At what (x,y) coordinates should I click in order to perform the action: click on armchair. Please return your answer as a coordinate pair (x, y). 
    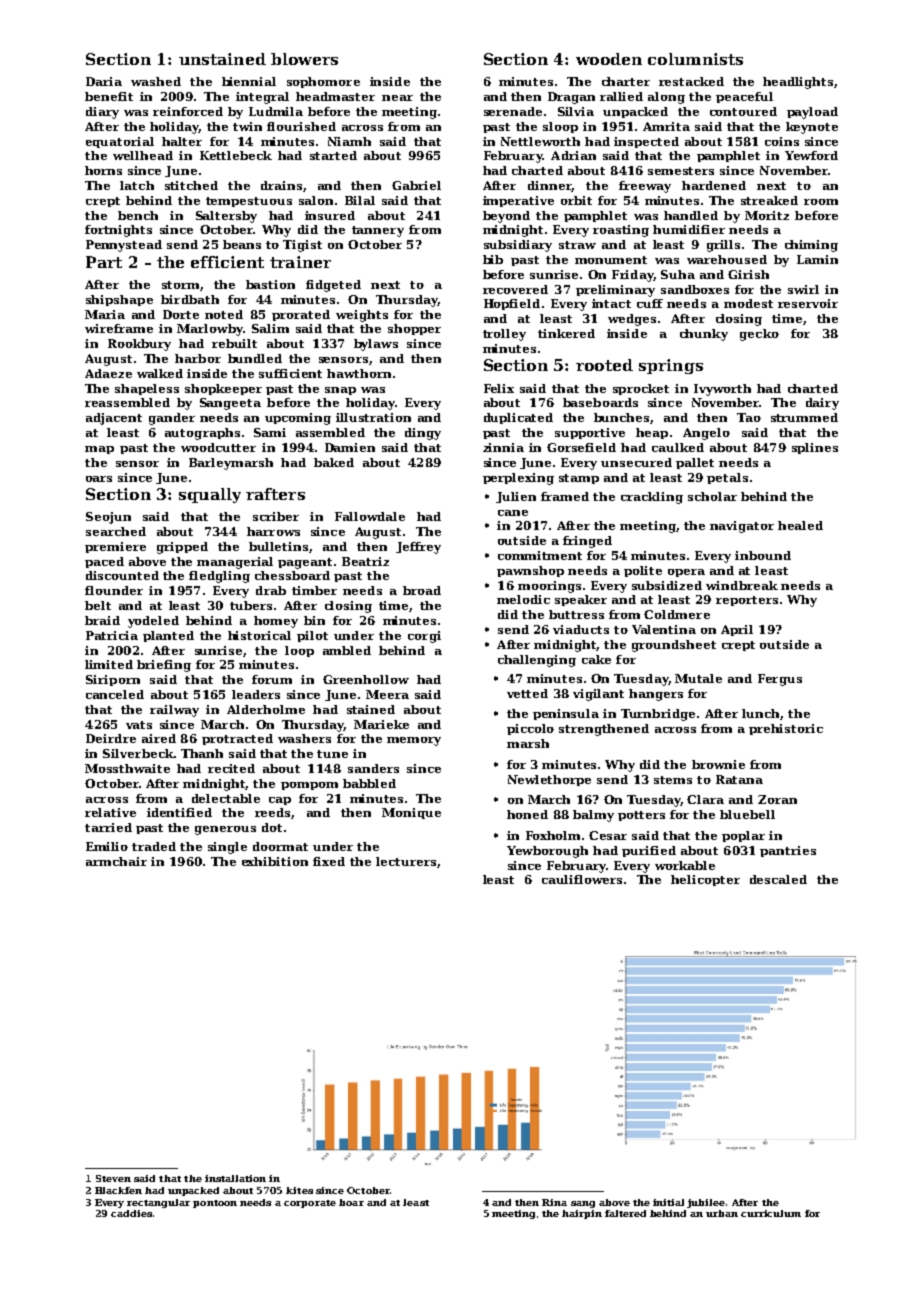
    Looking at the image, I should click on (116, 861).
